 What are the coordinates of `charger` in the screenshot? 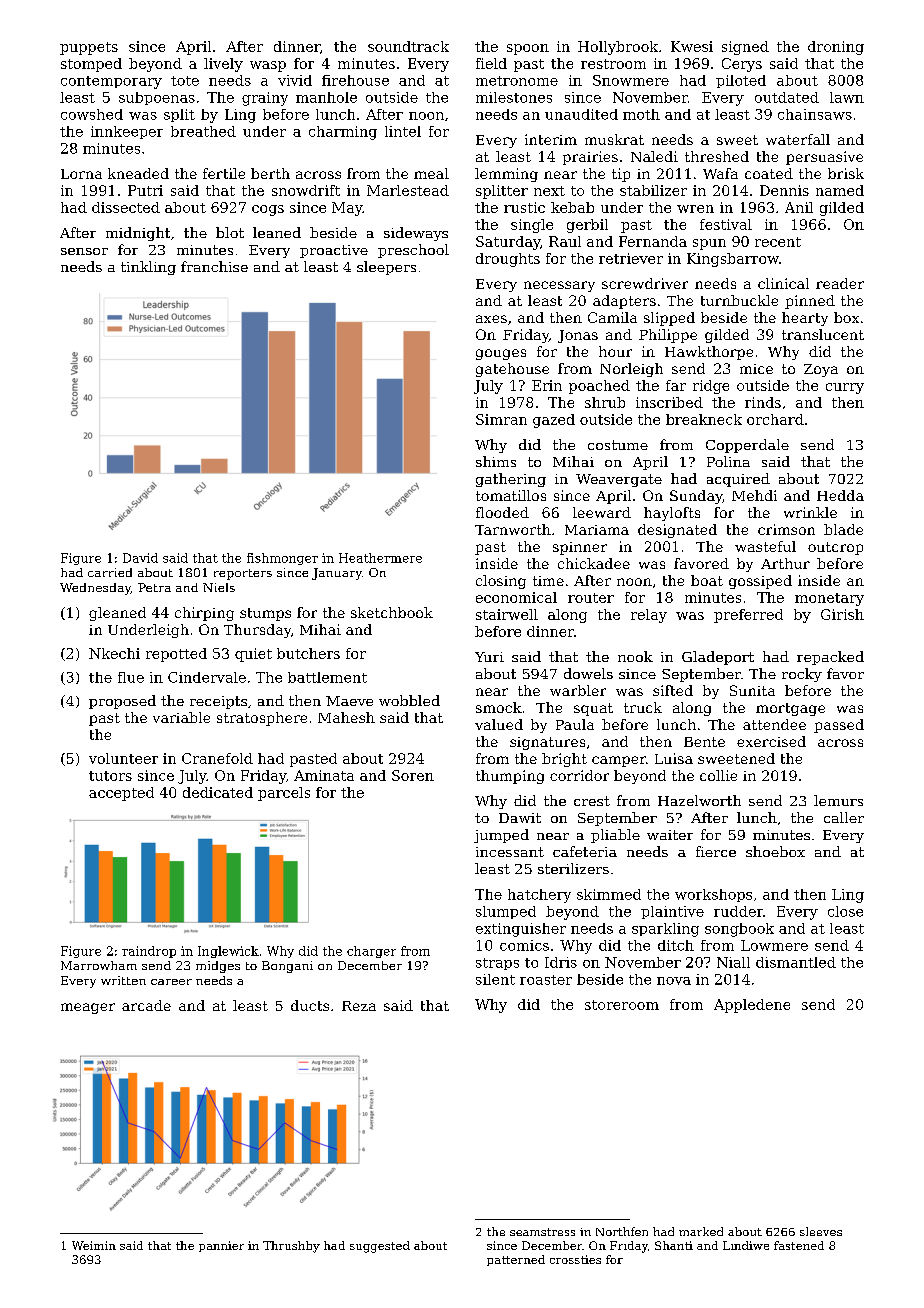 It's located at (371, 952).
